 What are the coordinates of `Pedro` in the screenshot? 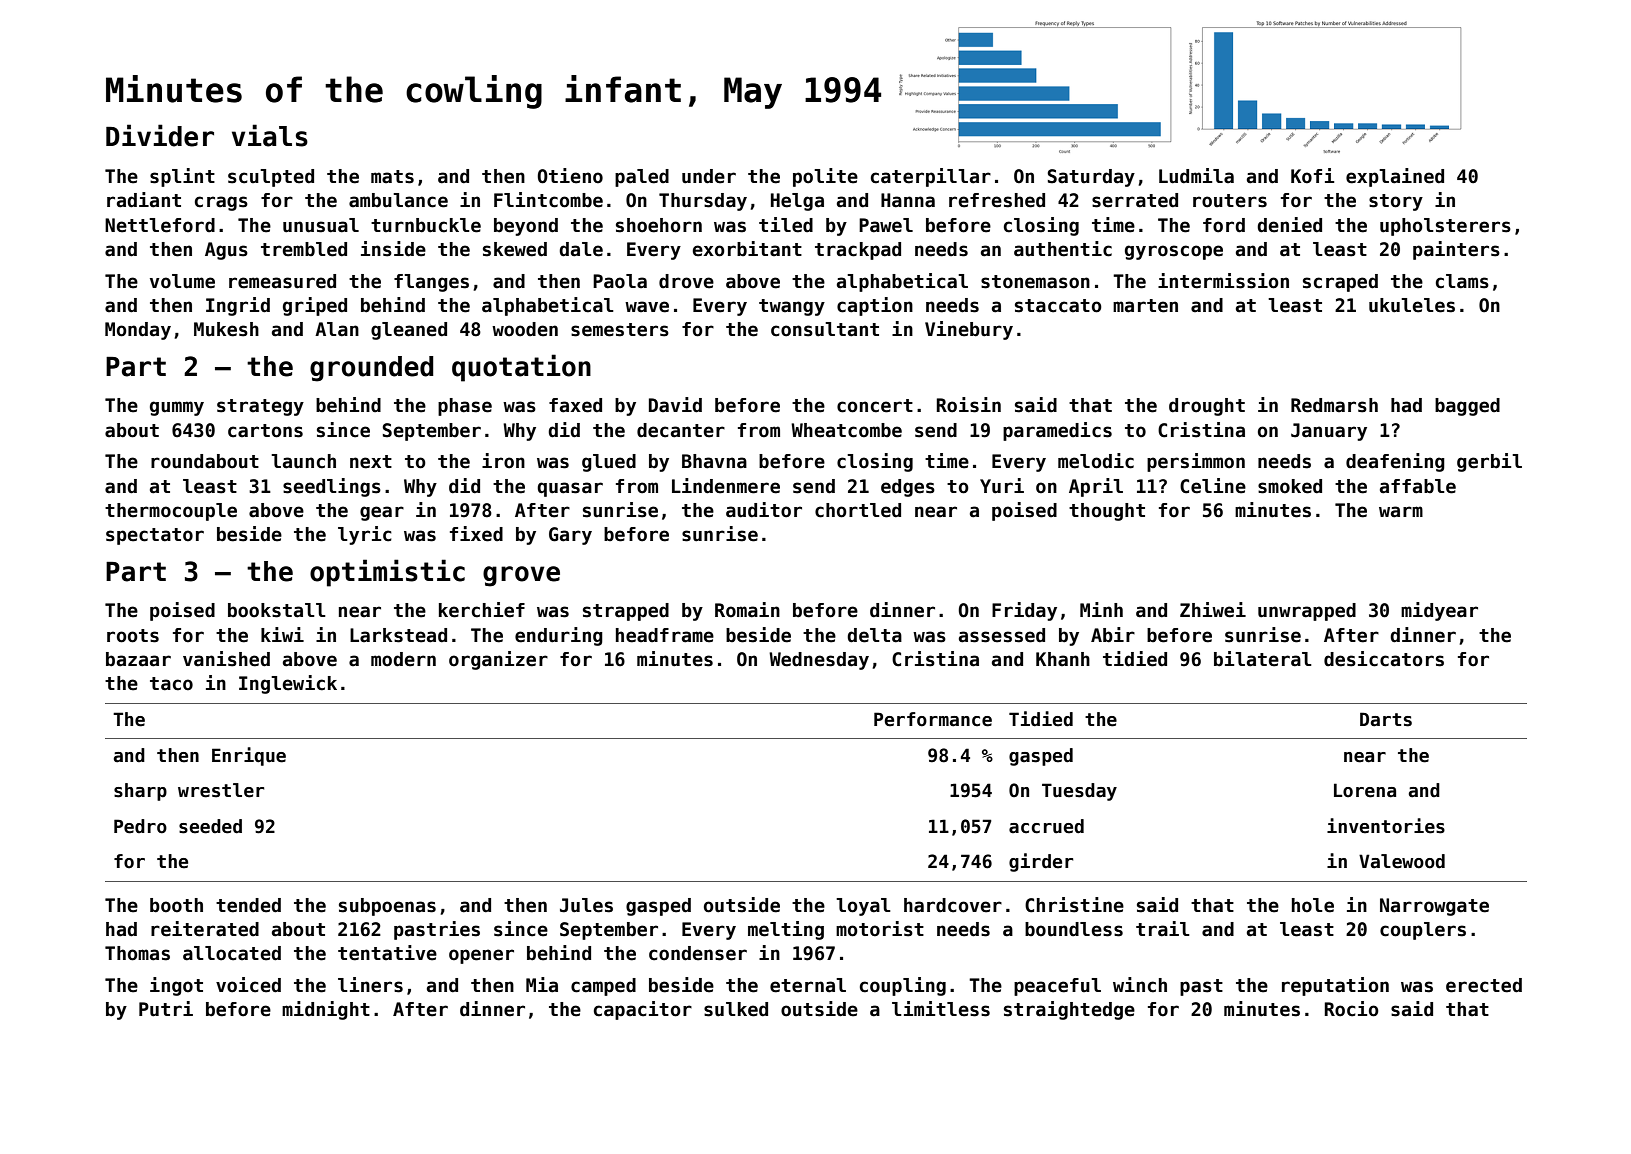 It's located at (140, 826).
